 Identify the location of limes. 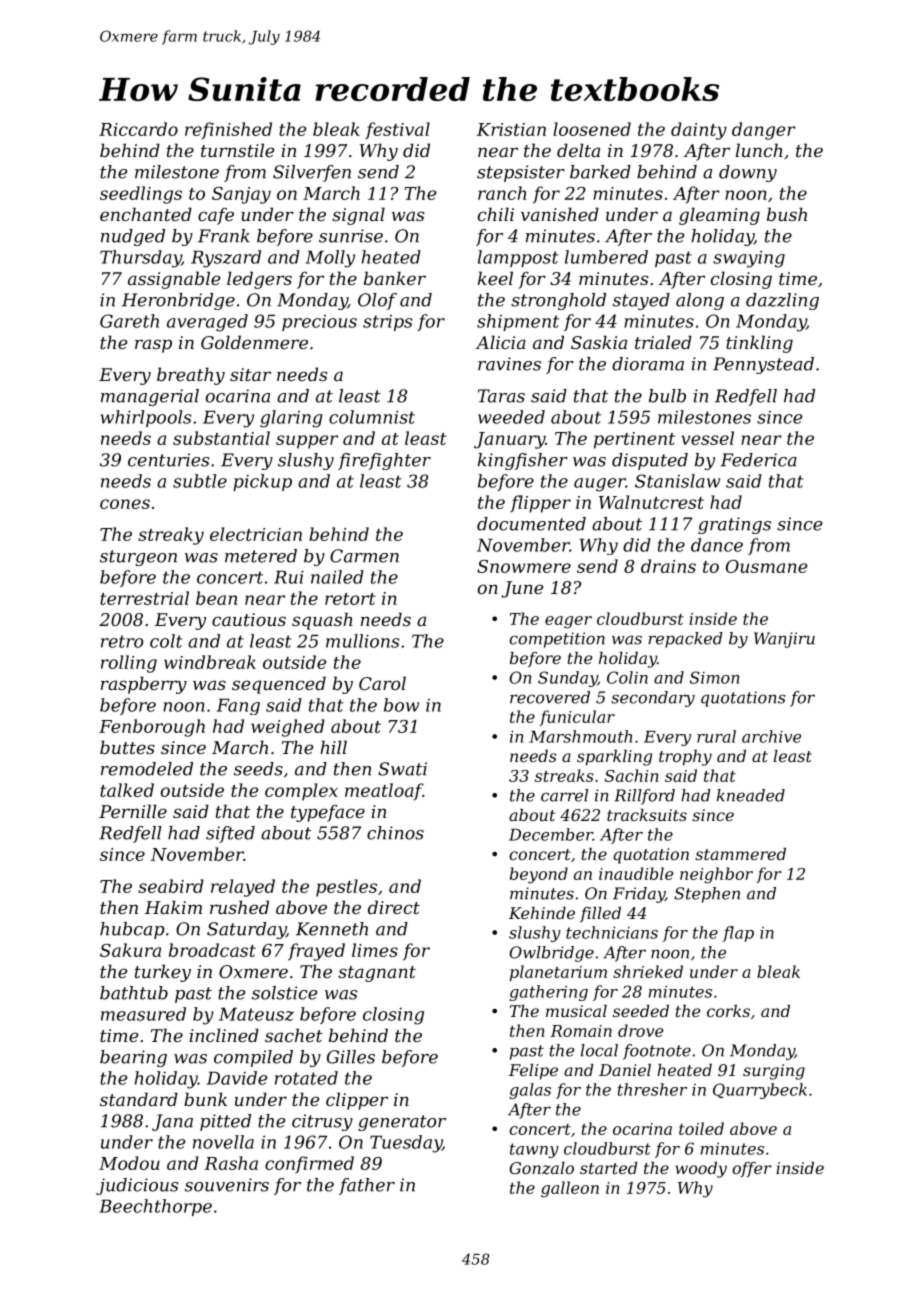
(375, 950).
